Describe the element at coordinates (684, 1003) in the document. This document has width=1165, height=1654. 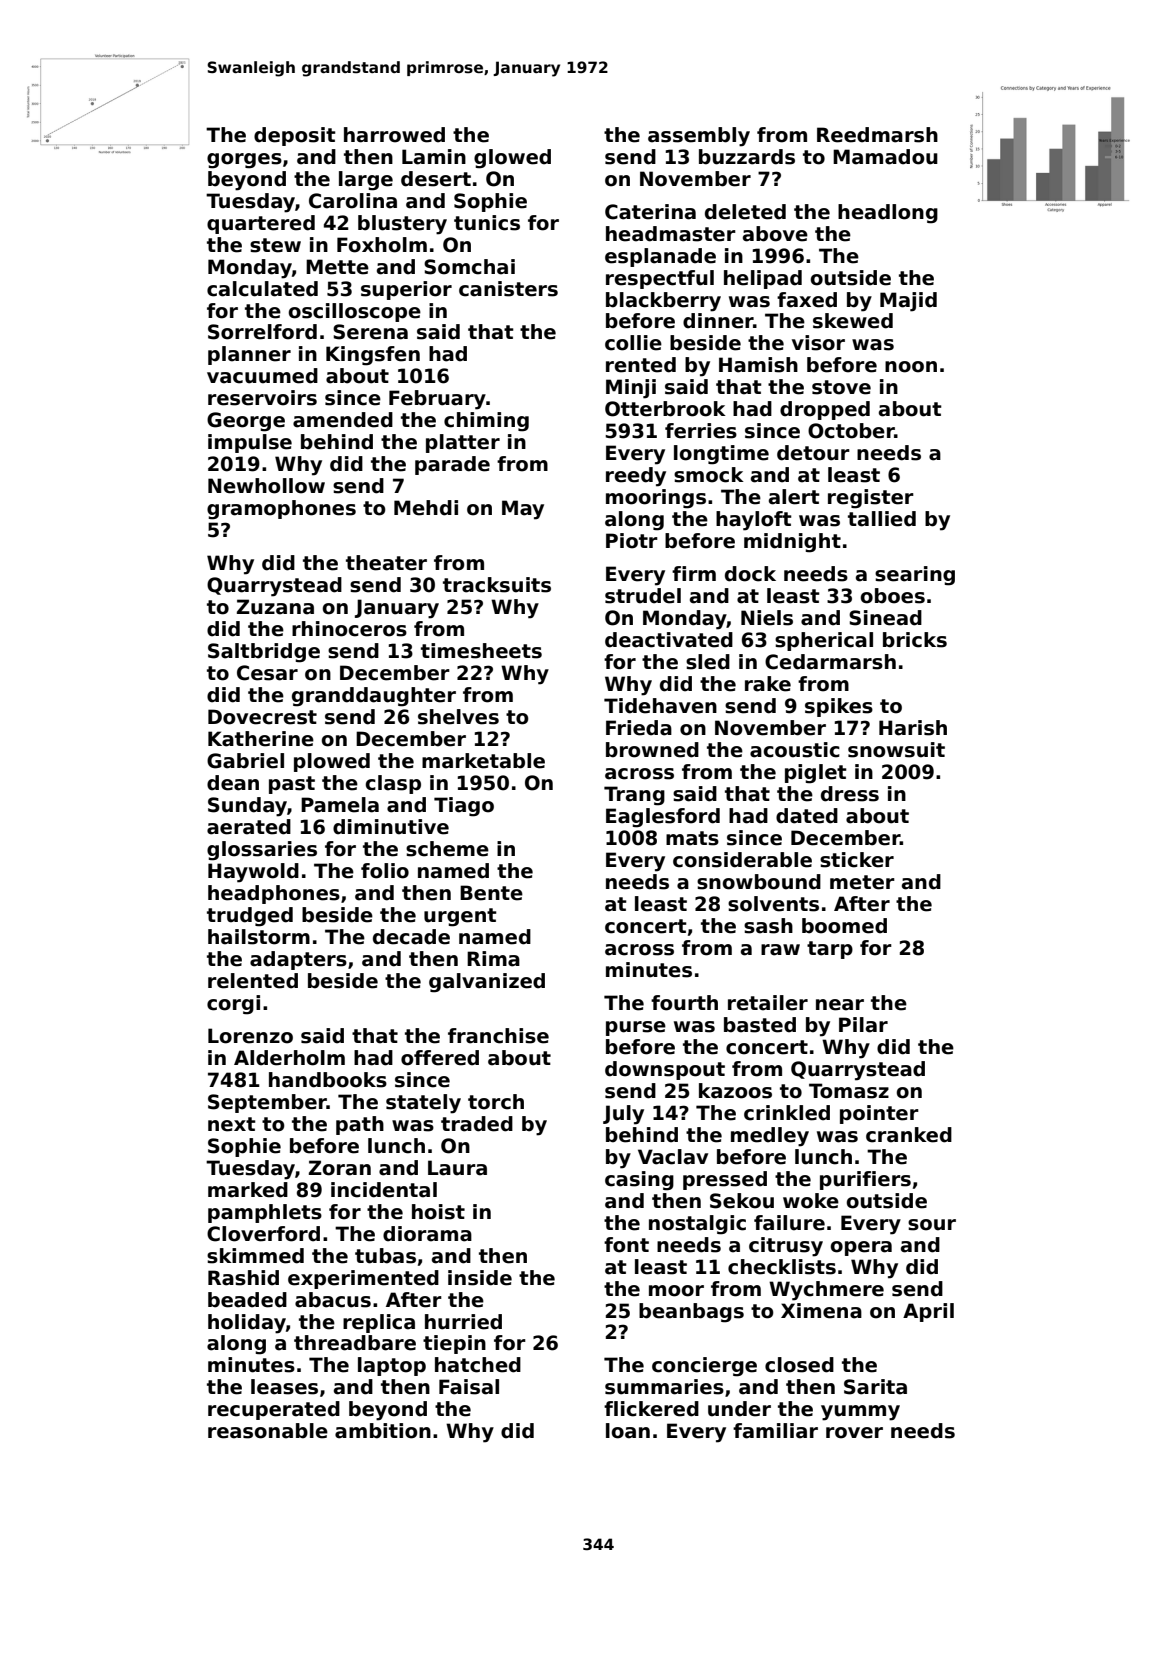
I see `fourth` at that location.
